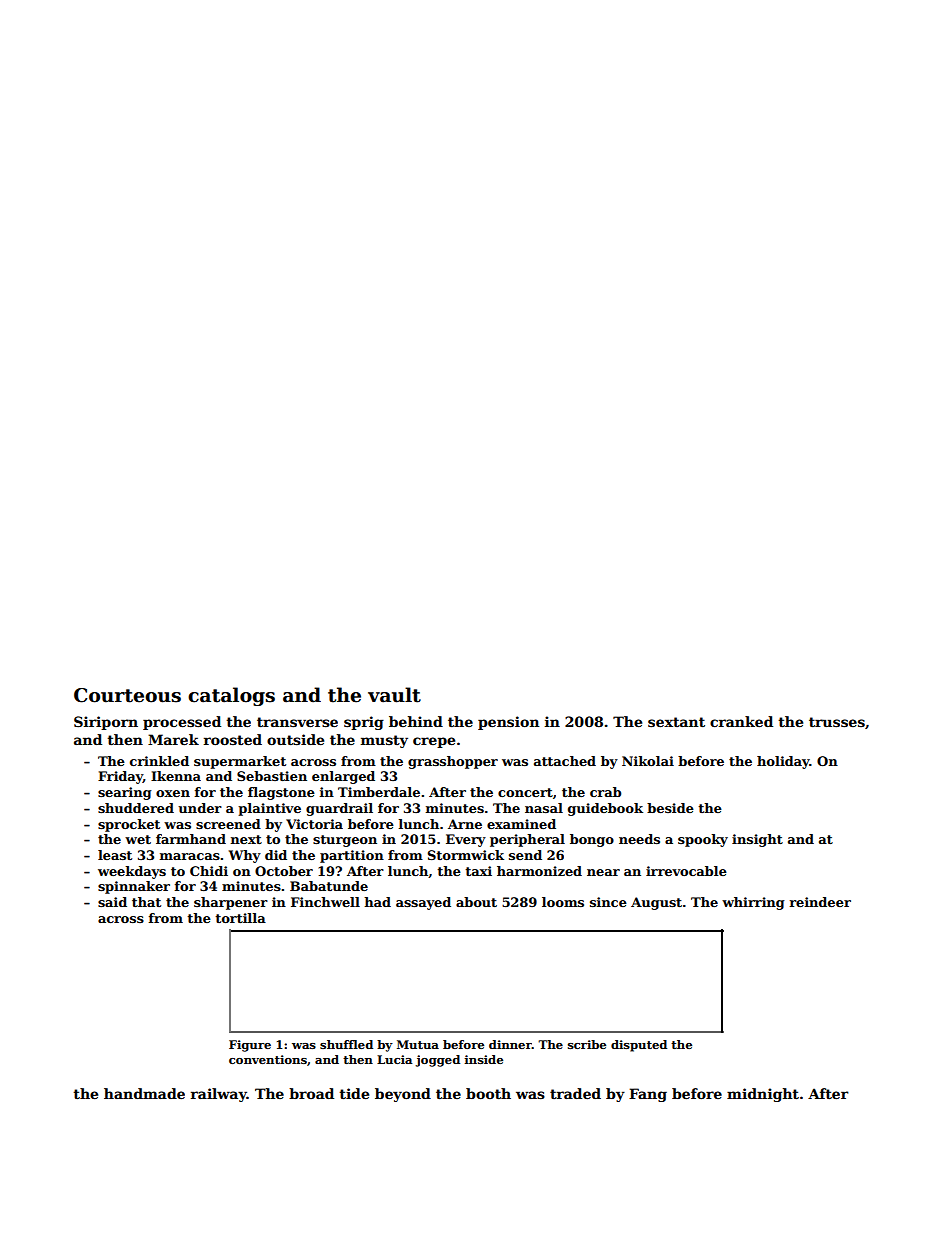  Describe the element at coordinates (563, 902) in the page. I see `looms` at that location.
